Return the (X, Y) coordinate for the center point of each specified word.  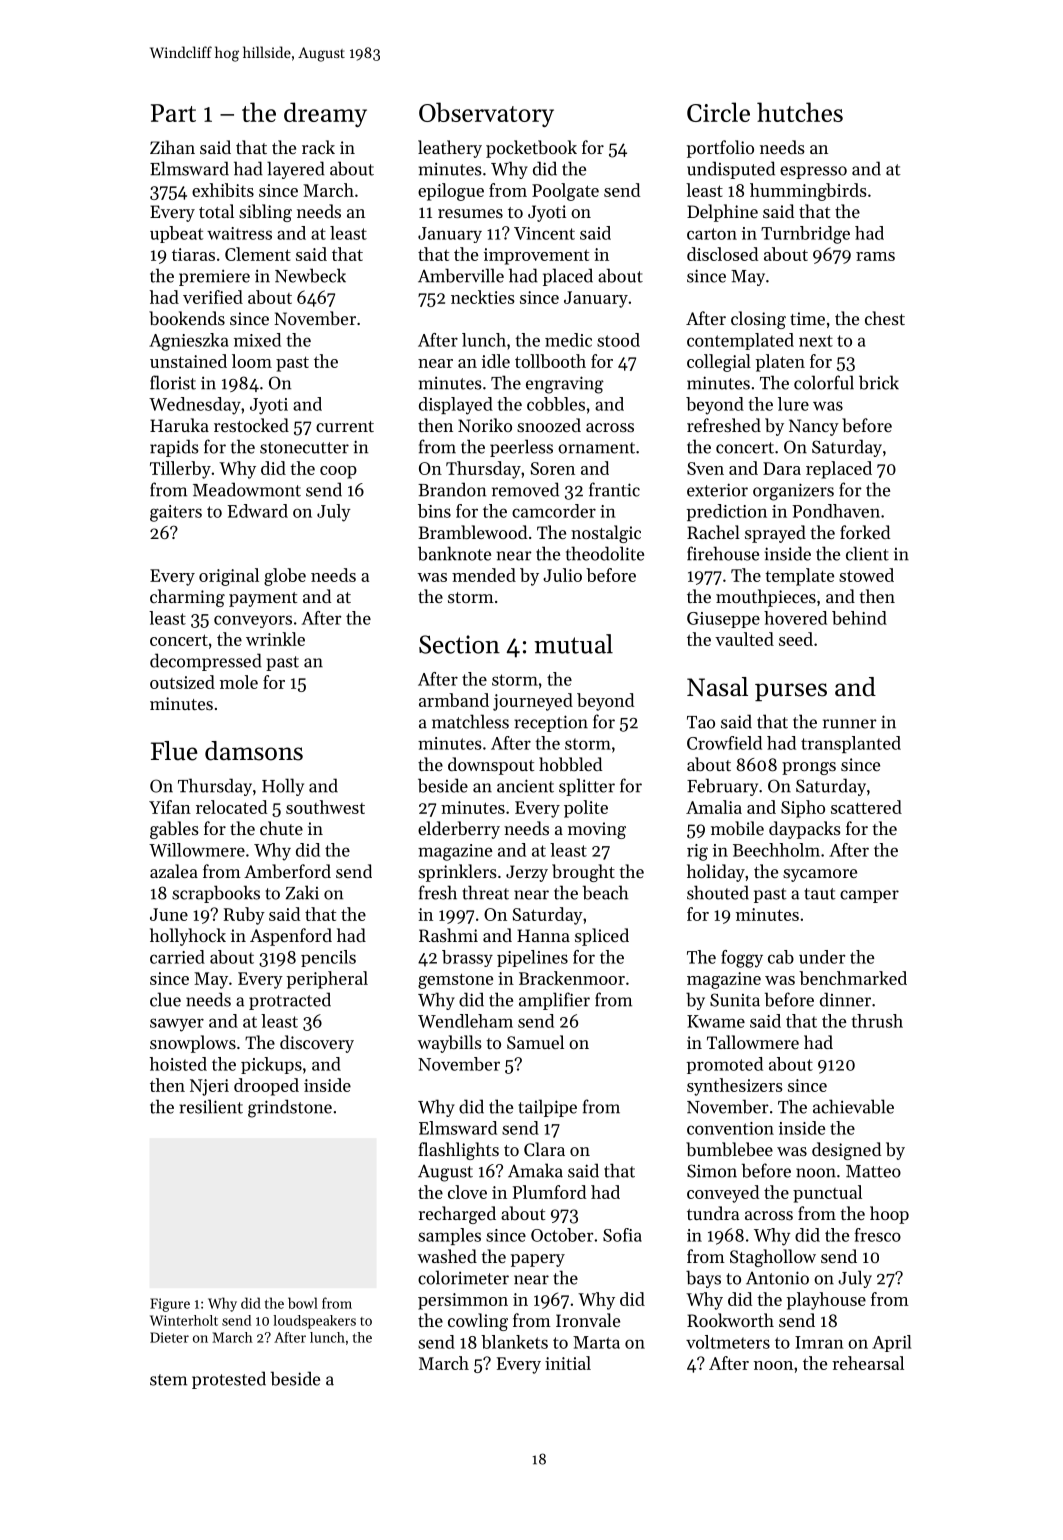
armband (454, 700)
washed (447, 1256)
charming (187, 598)
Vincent (544, 233)
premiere (214, 277)
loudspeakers (315, 1322)
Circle (718, 112)
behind (859, 618)
